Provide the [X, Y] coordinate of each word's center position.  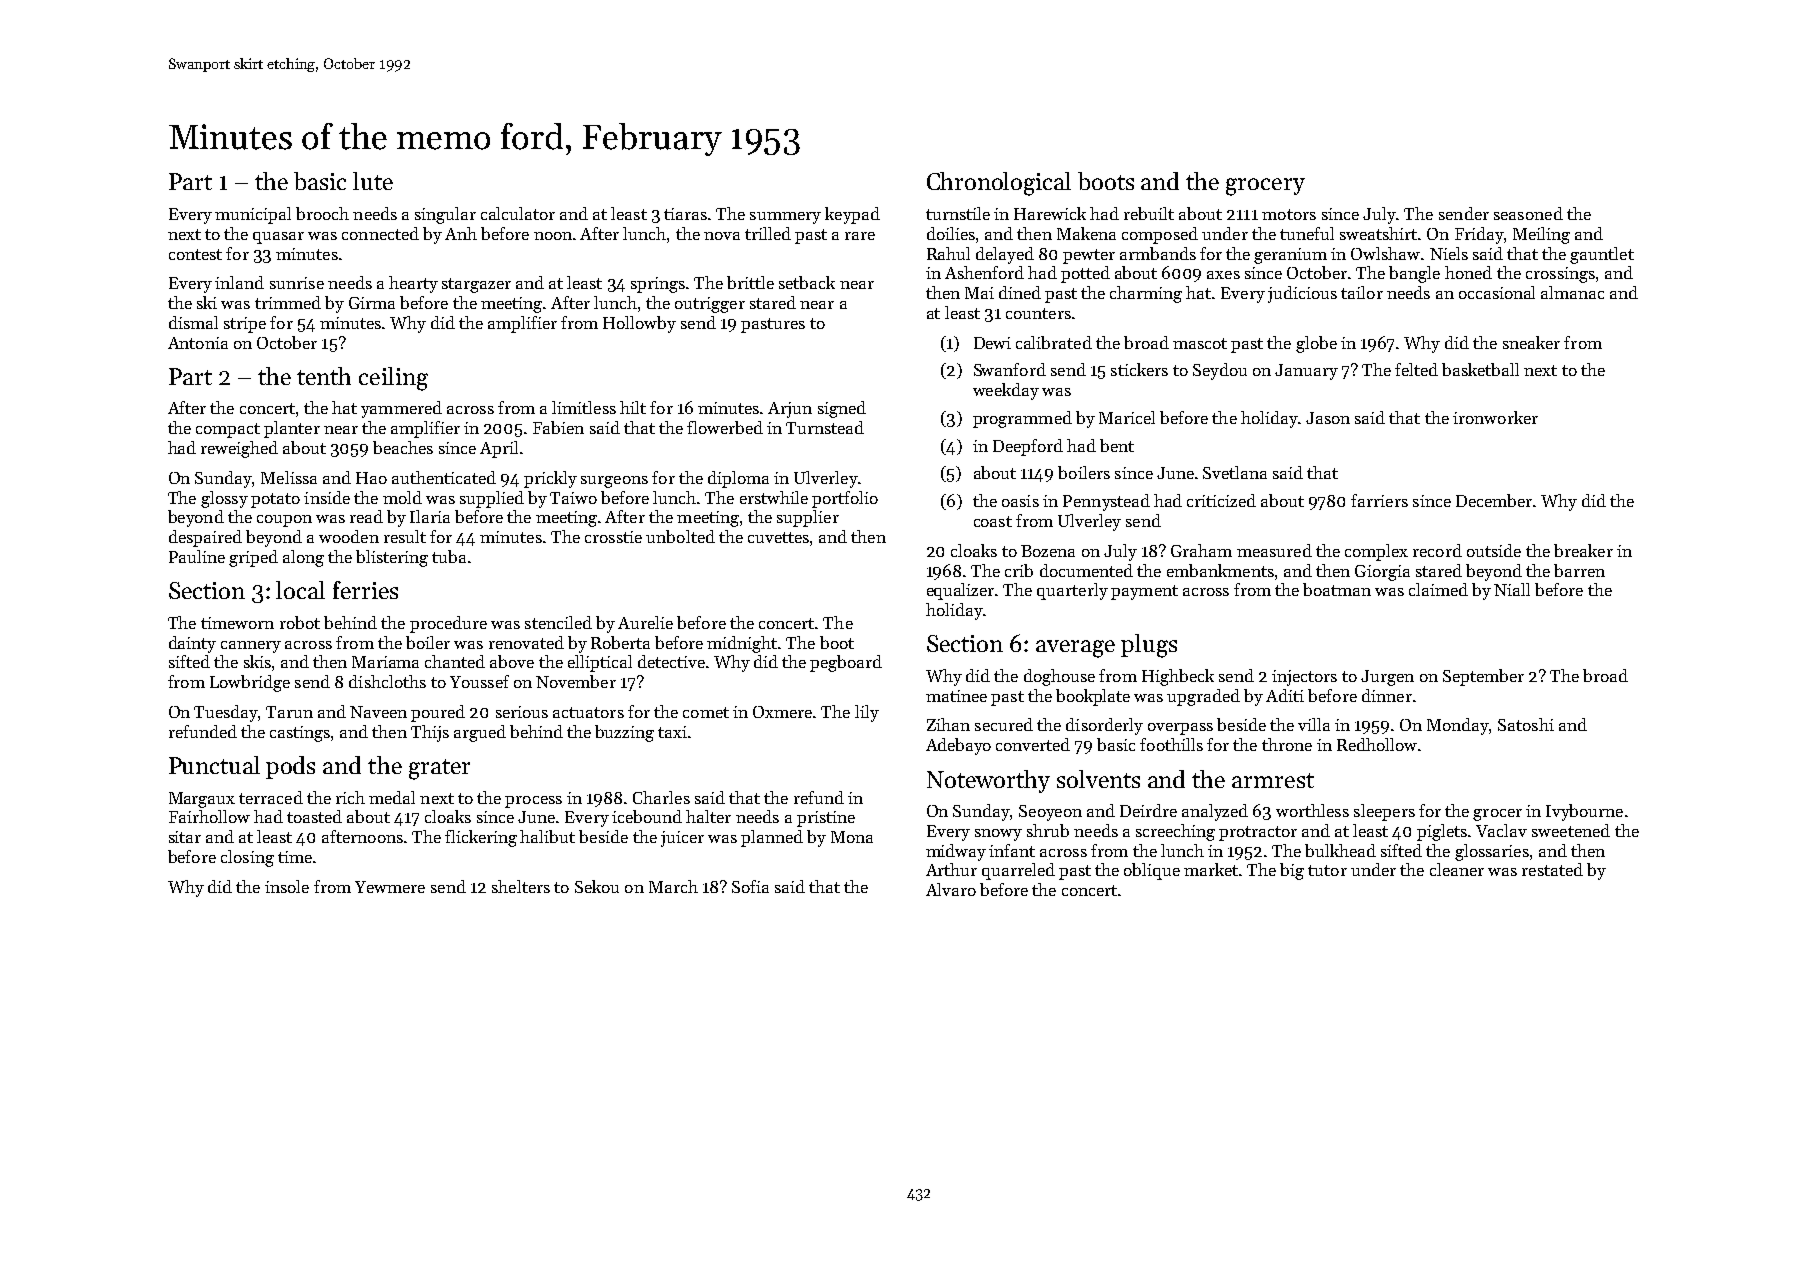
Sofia [750, 886]
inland [239, 282]
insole [287, 886]
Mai [979, 293]
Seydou [1220, 371]
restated [1552, 869]
